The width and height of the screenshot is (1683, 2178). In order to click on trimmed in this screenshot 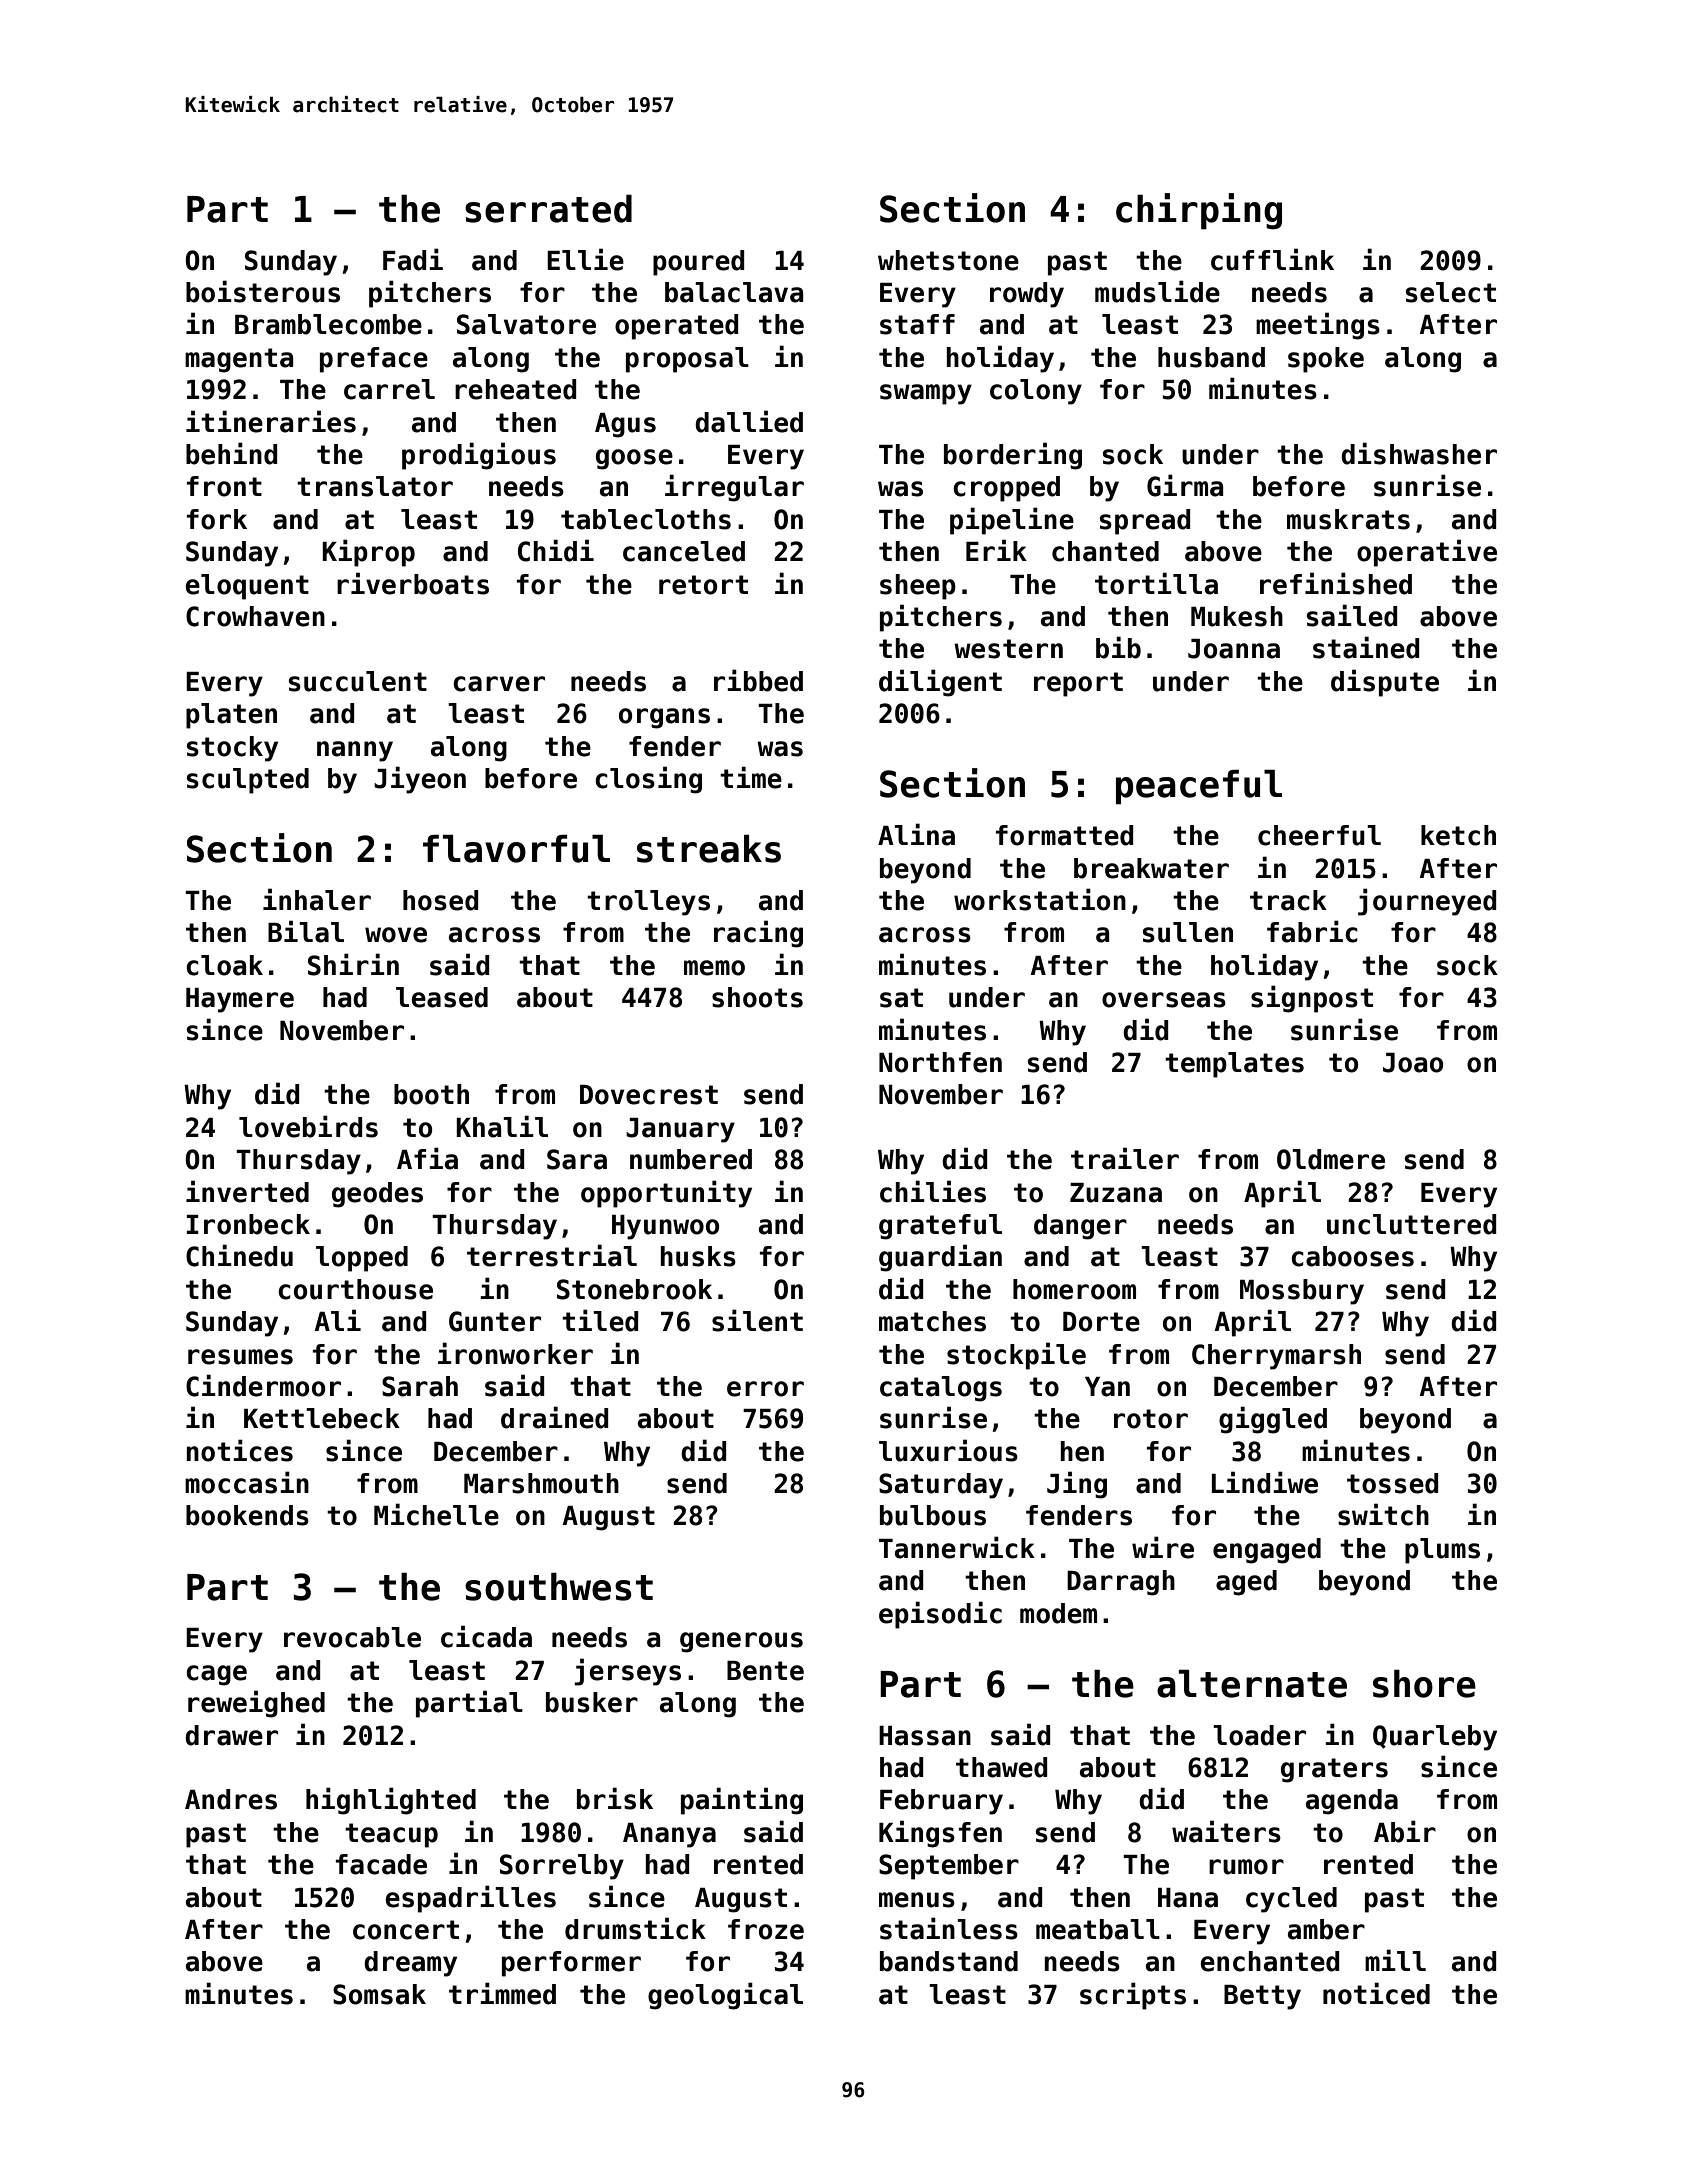, I will do `click(502, 1993)`.
